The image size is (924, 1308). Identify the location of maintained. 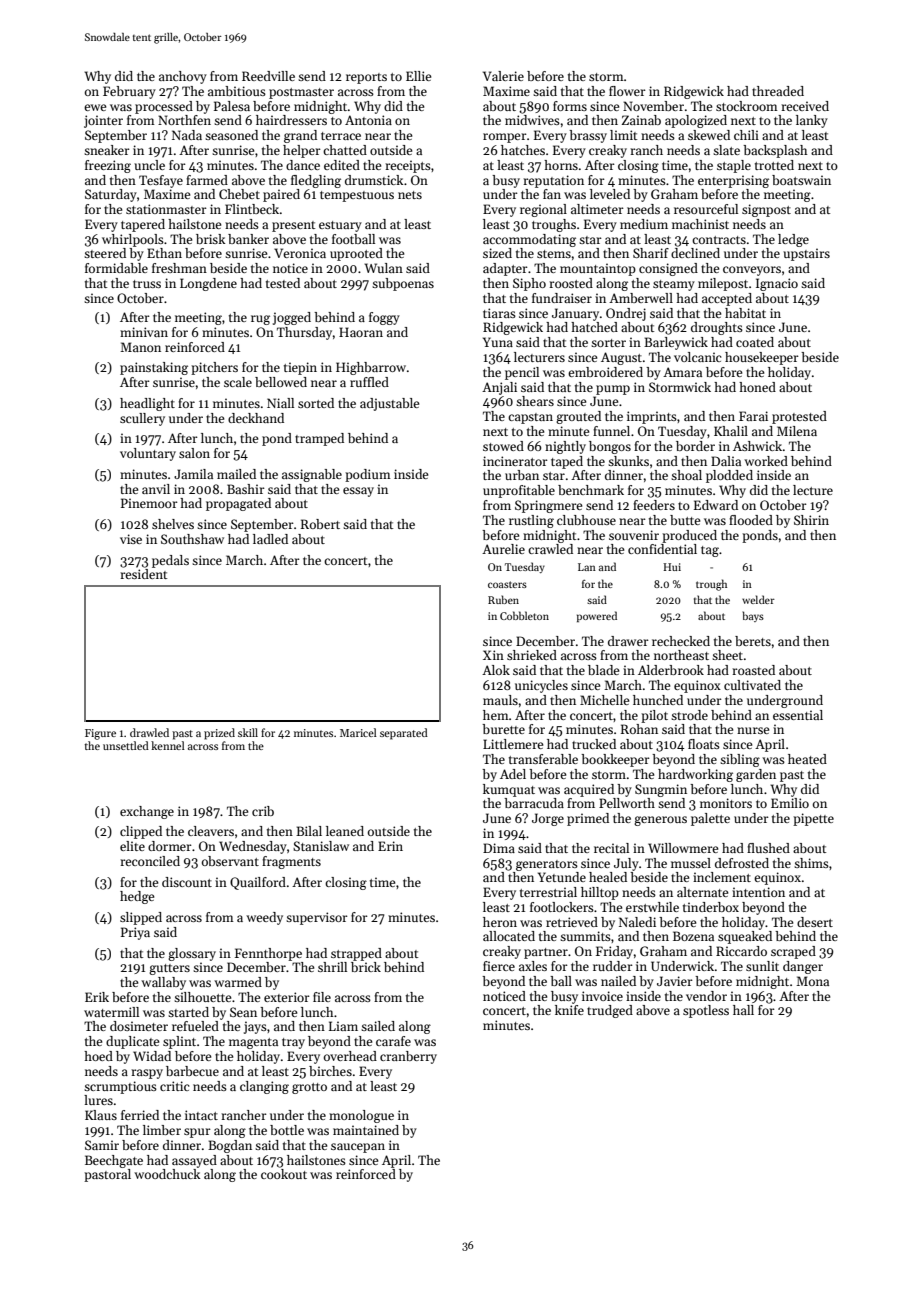
(366, 1130).
